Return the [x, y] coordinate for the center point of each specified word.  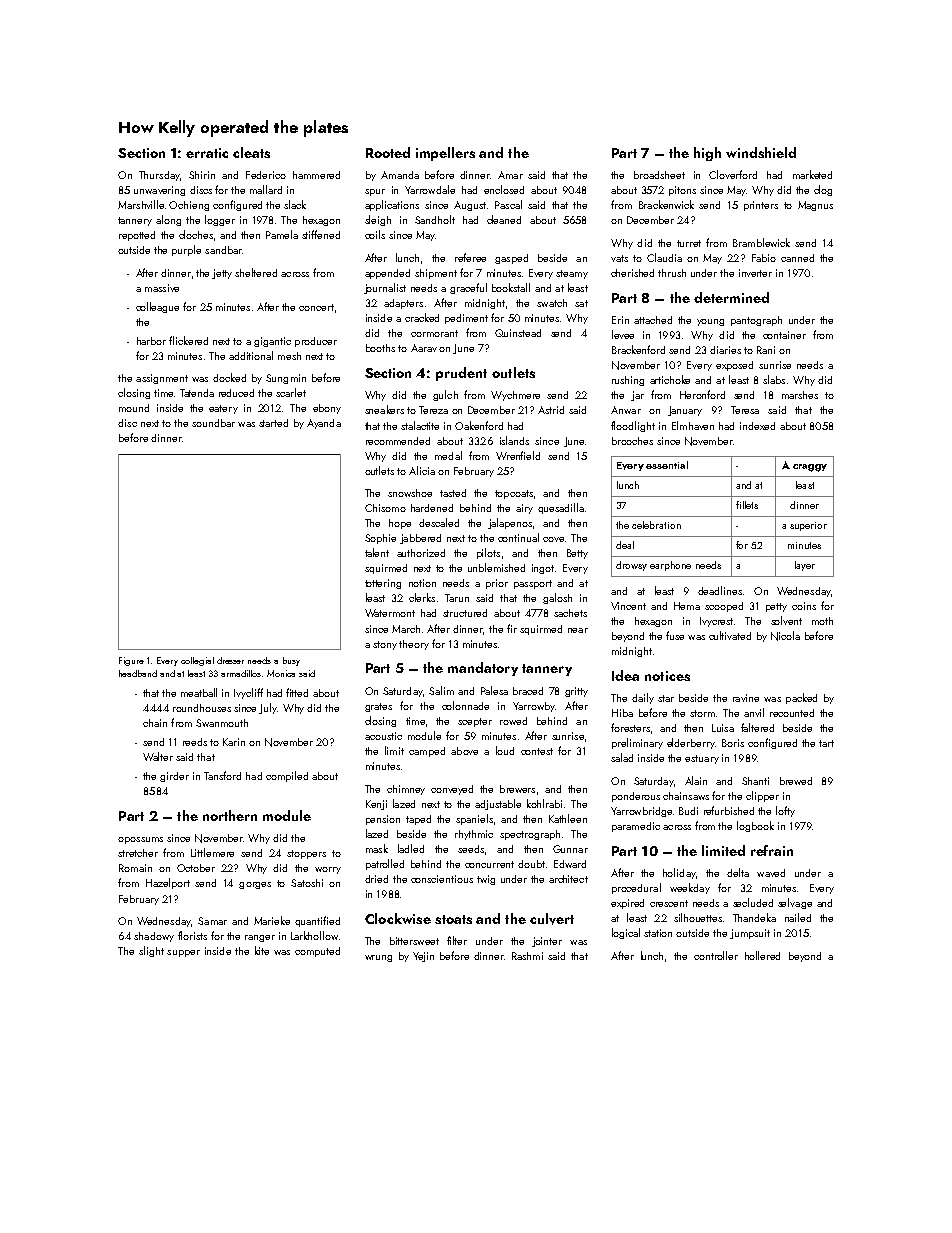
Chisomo [385, 508]
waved [771, 873]
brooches [632, 441]
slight [151, 951]
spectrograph [530, 835]
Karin [234, 742]
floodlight [633, 426]
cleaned [504, 219]
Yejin [423, 957]
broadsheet [659, 175]
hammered [316, 175]
